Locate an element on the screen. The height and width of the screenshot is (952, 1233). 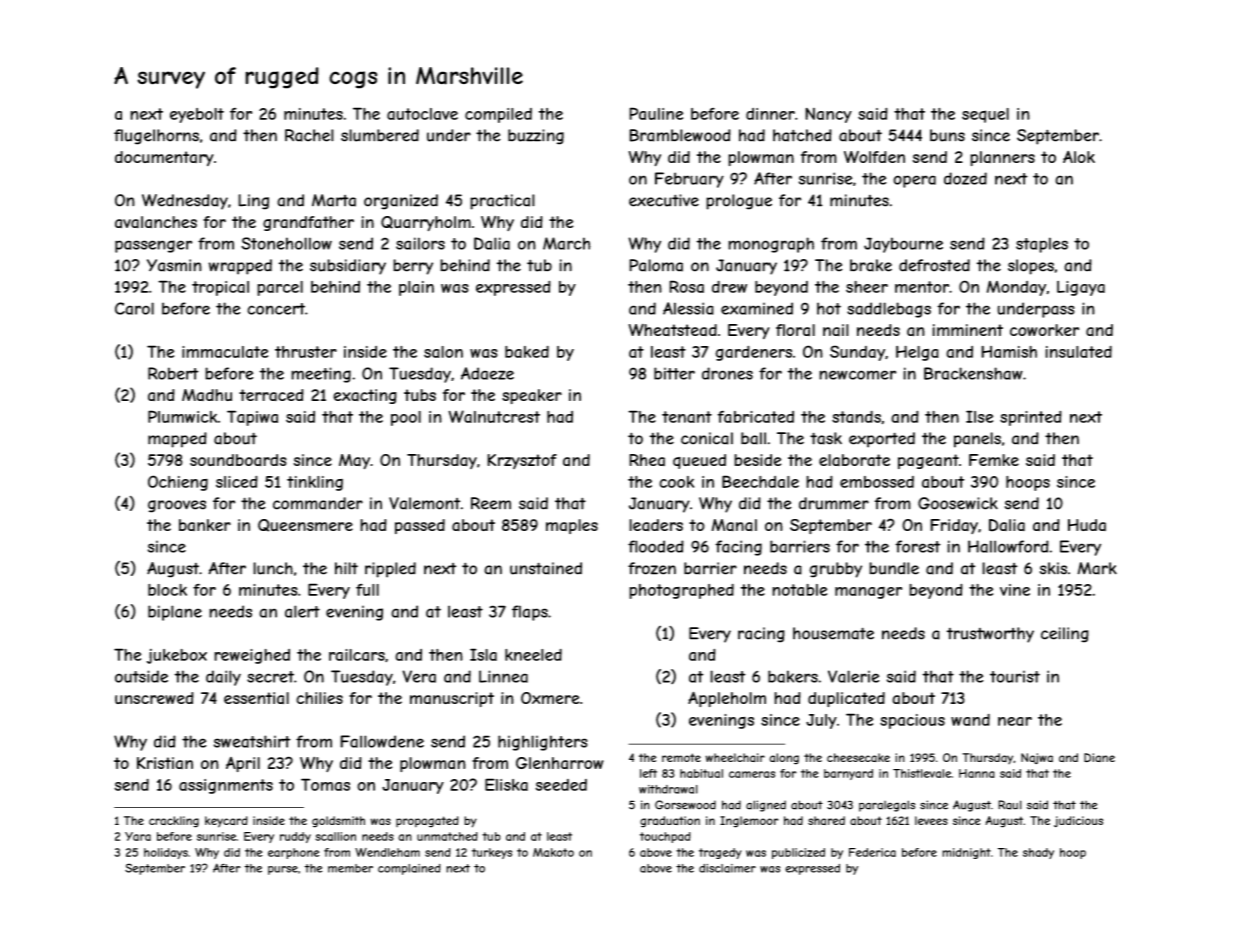
opera is located at coordinates (914, 181).
